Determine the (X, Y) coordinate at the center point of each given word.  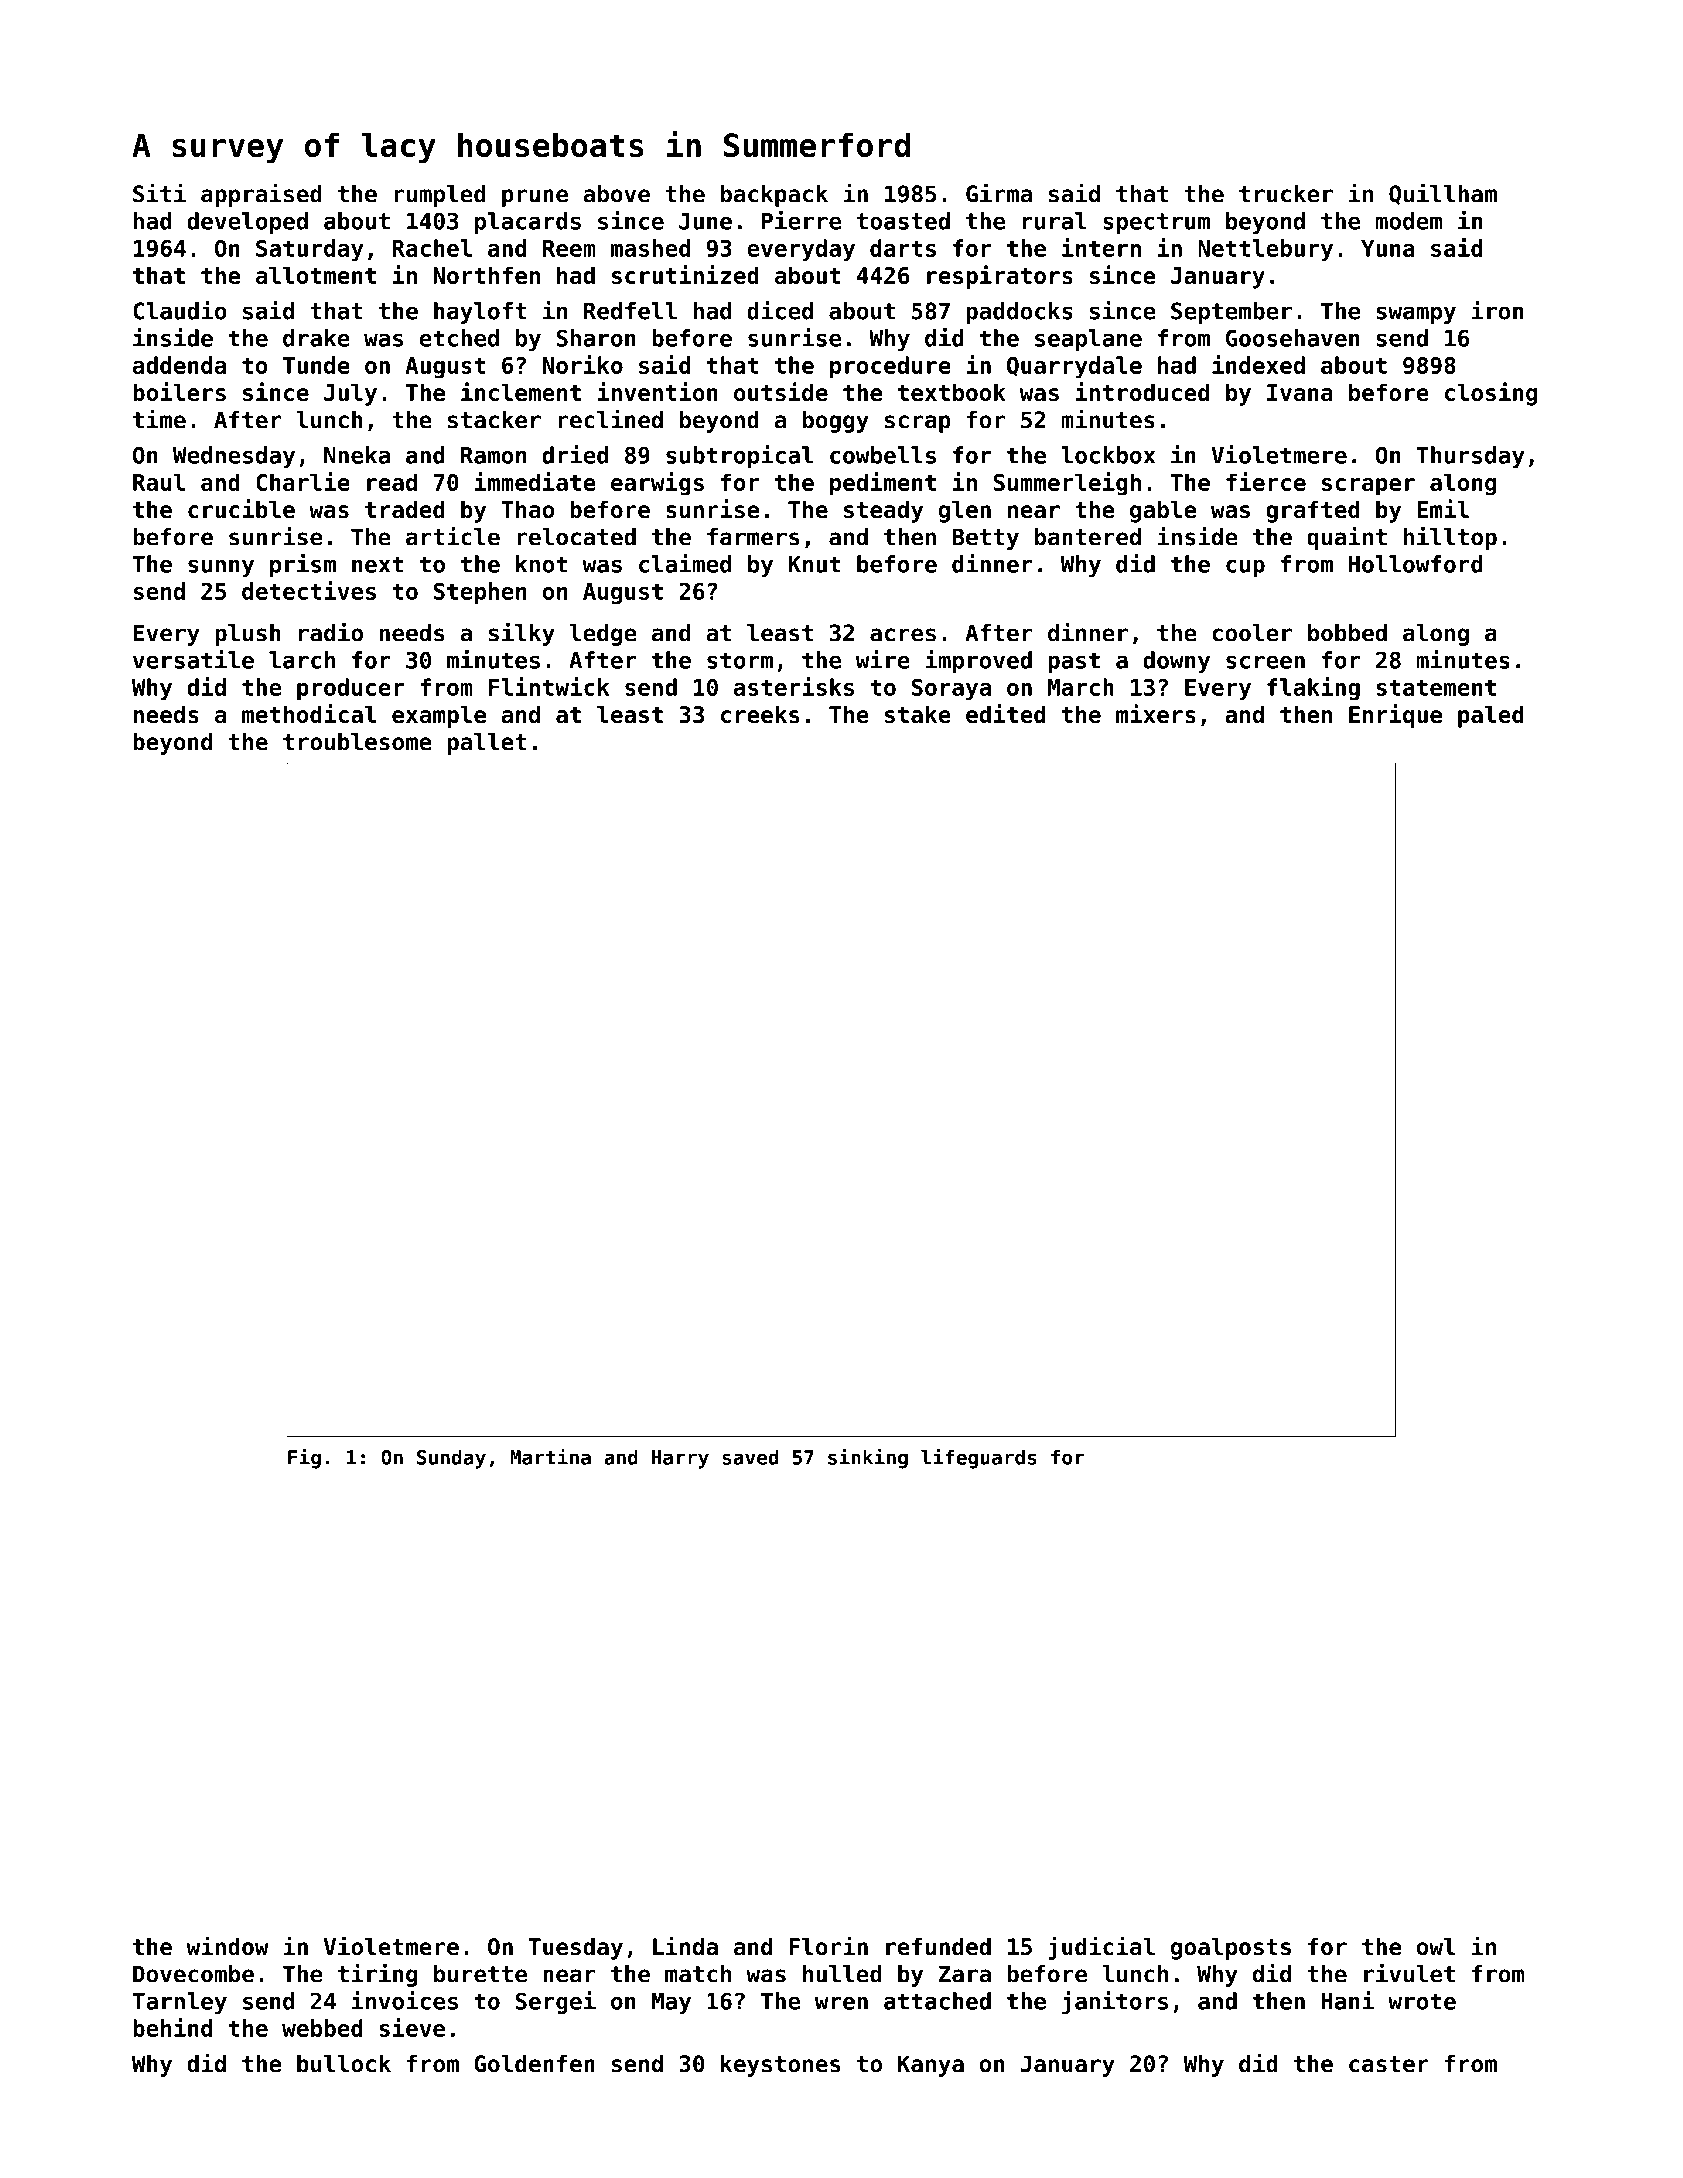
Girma (999, 193)
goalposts (1231, 1949)
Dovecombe (193, 1974)
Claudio (180, 310)
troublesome (357, 742)
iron (1497, 310)
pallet (486, 744)
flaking (1313, 689)
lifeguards (979, 1458)
